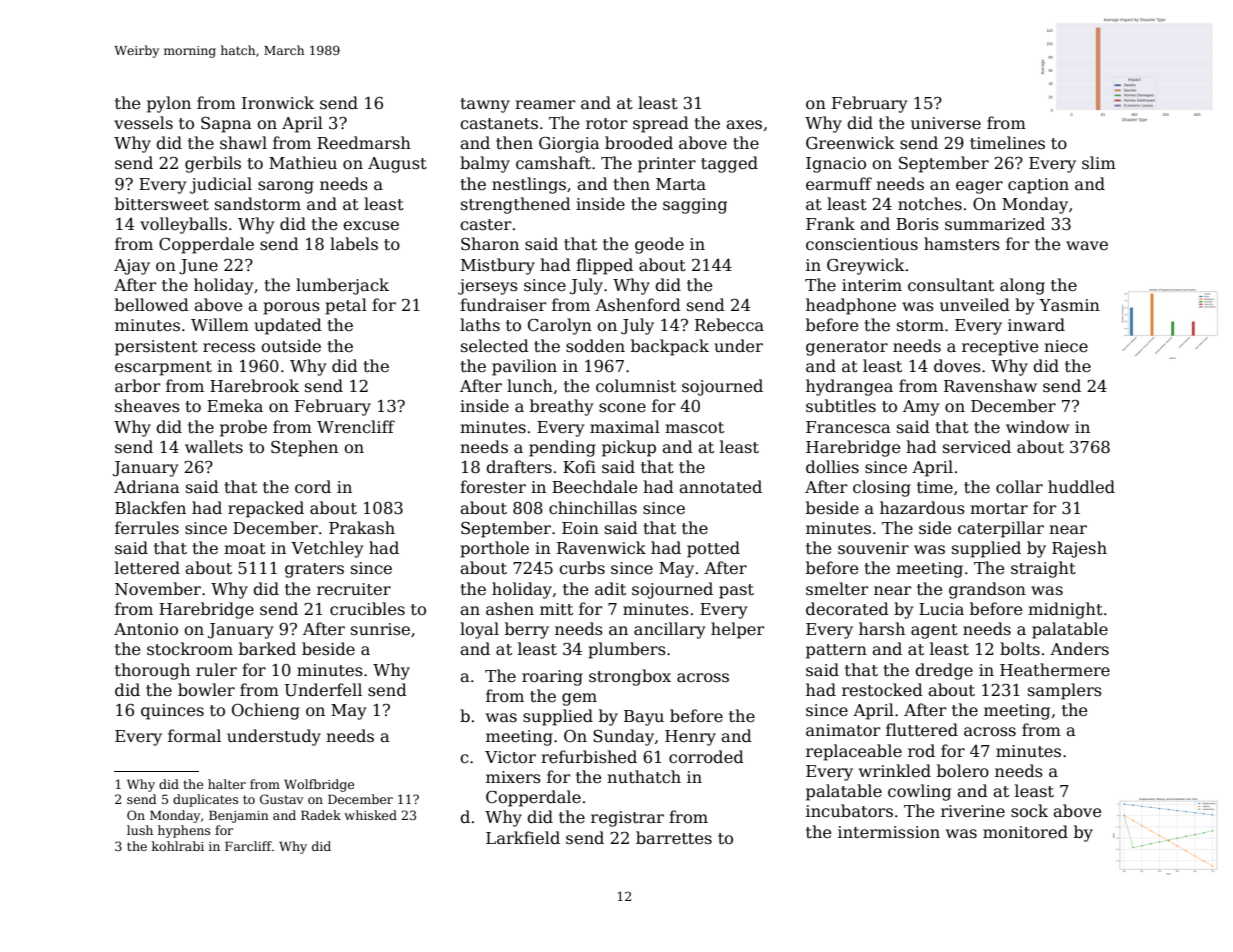 Image resolution: width=1233 pixels, height=952 pixels. I want to click on barrettes, so click(674, 838).
